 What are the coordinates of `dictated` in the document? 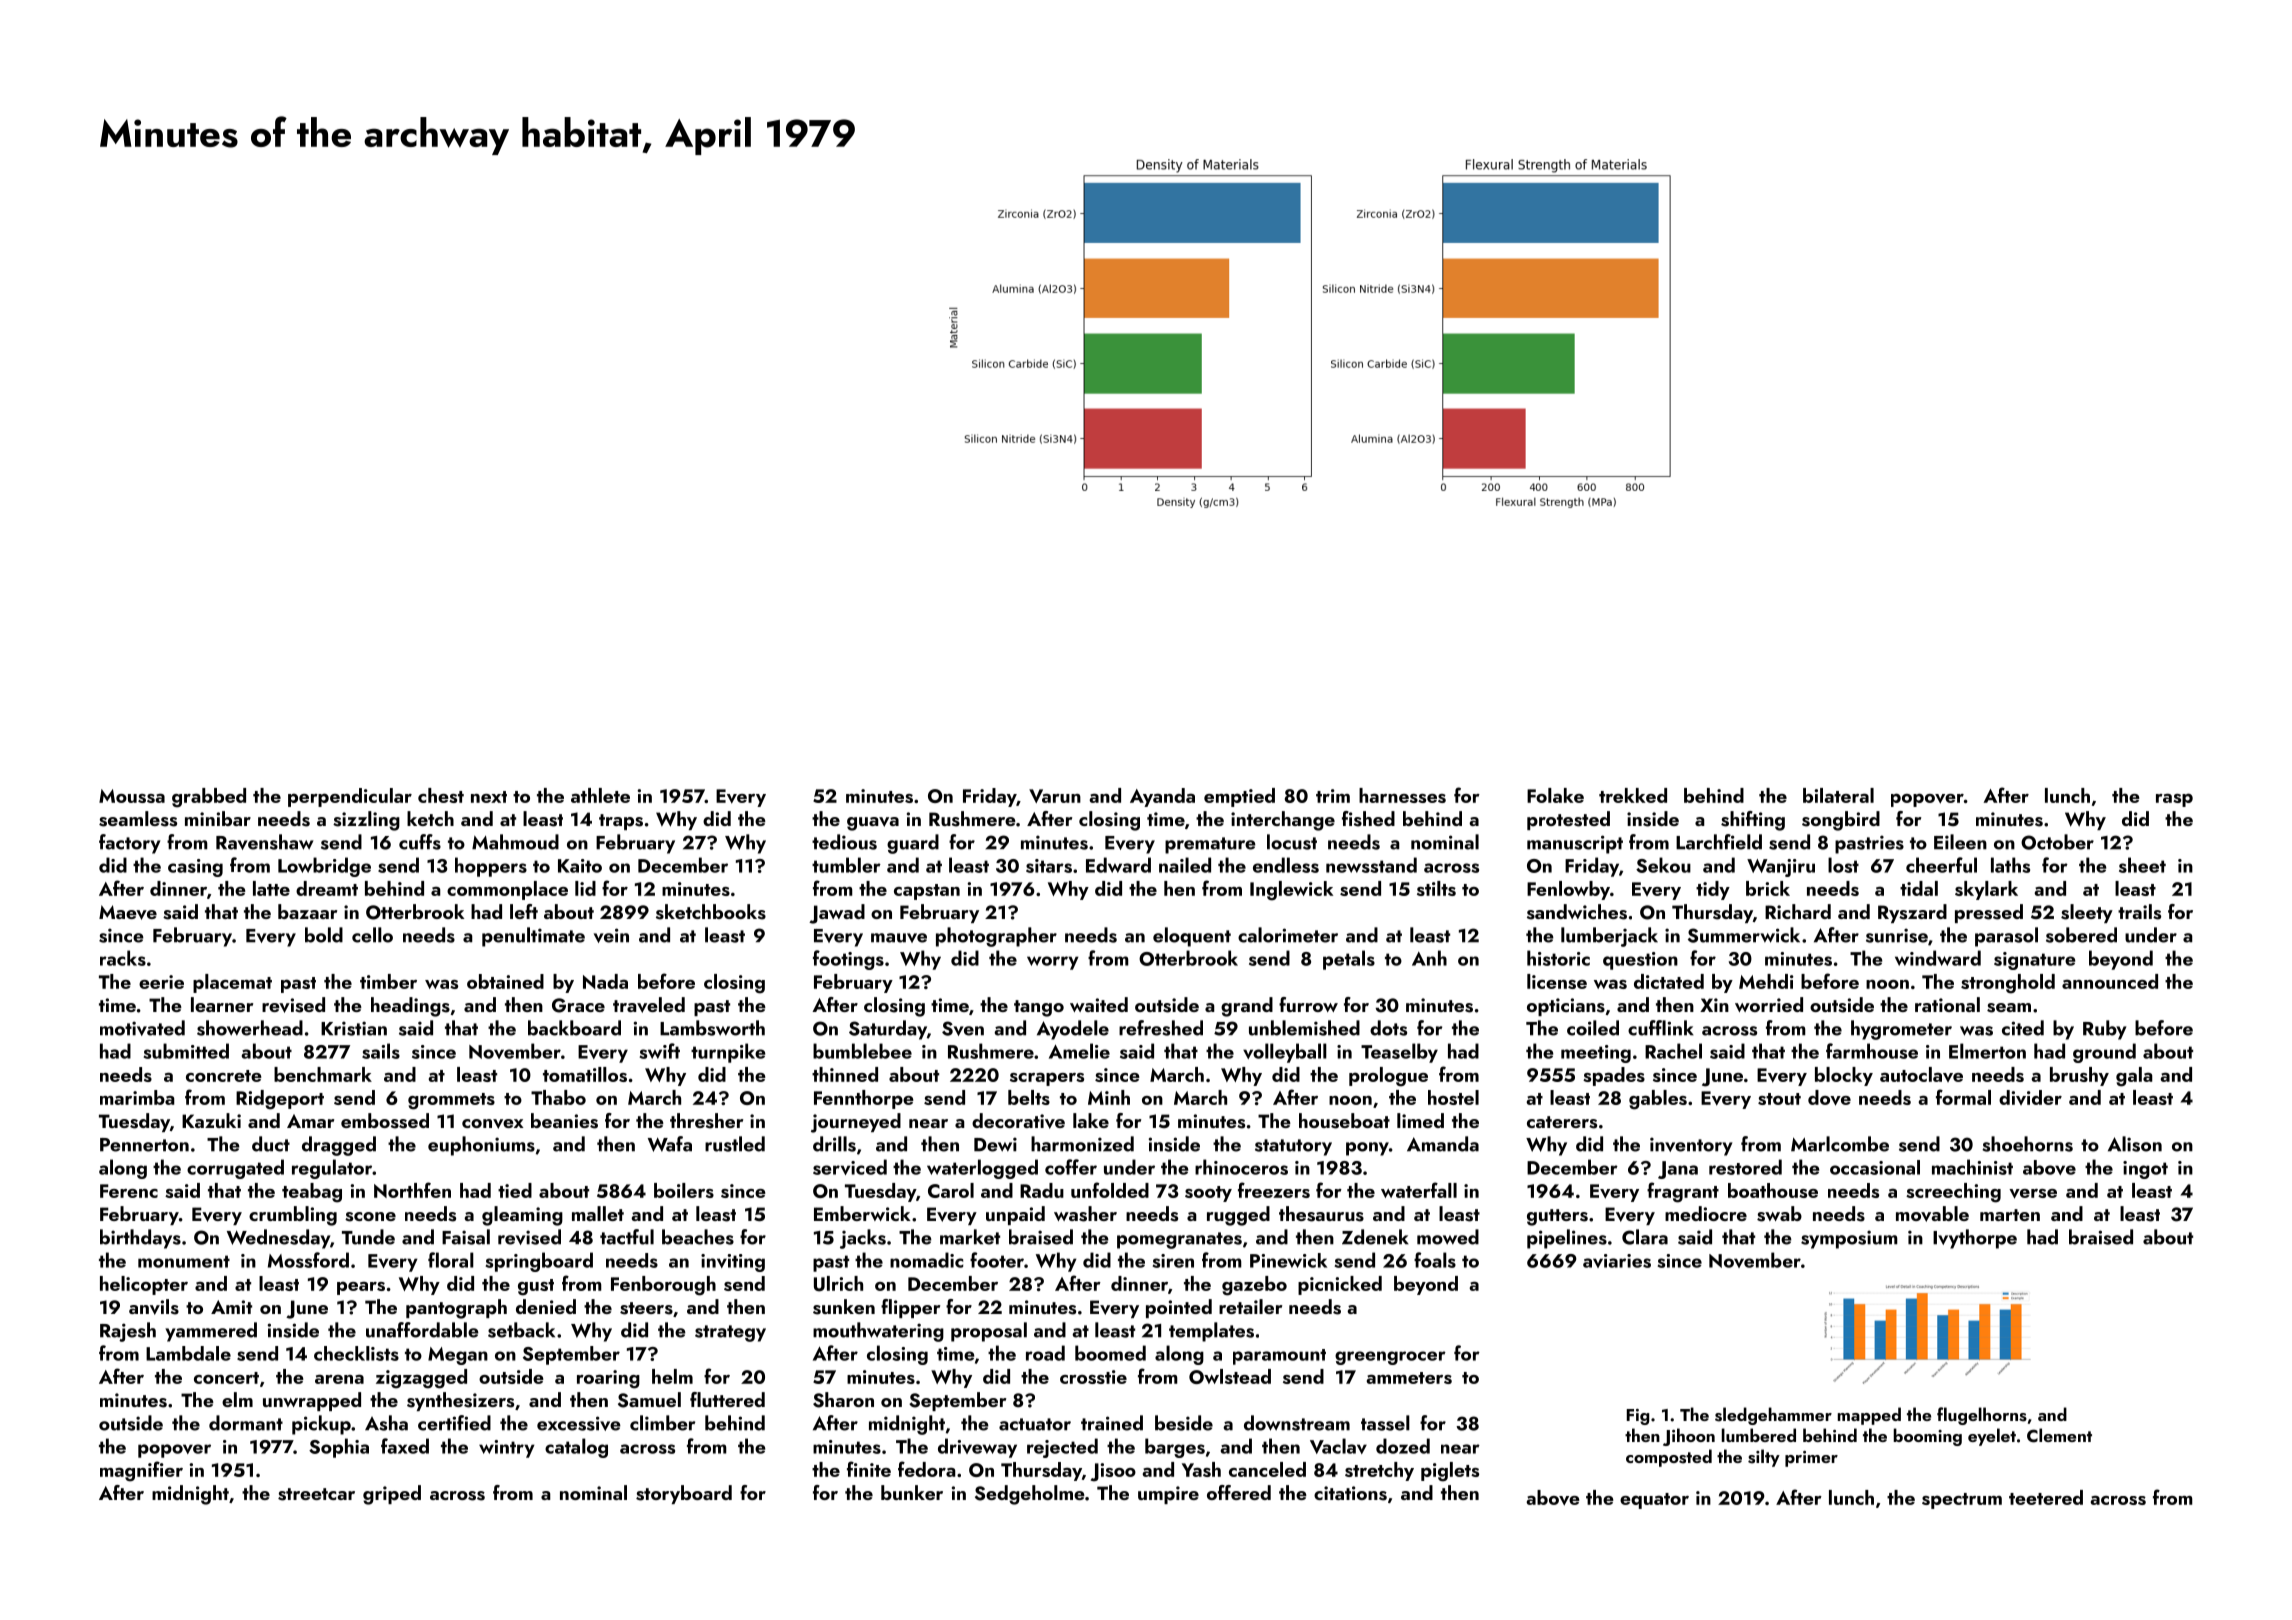 It's located at (1669, 981).
